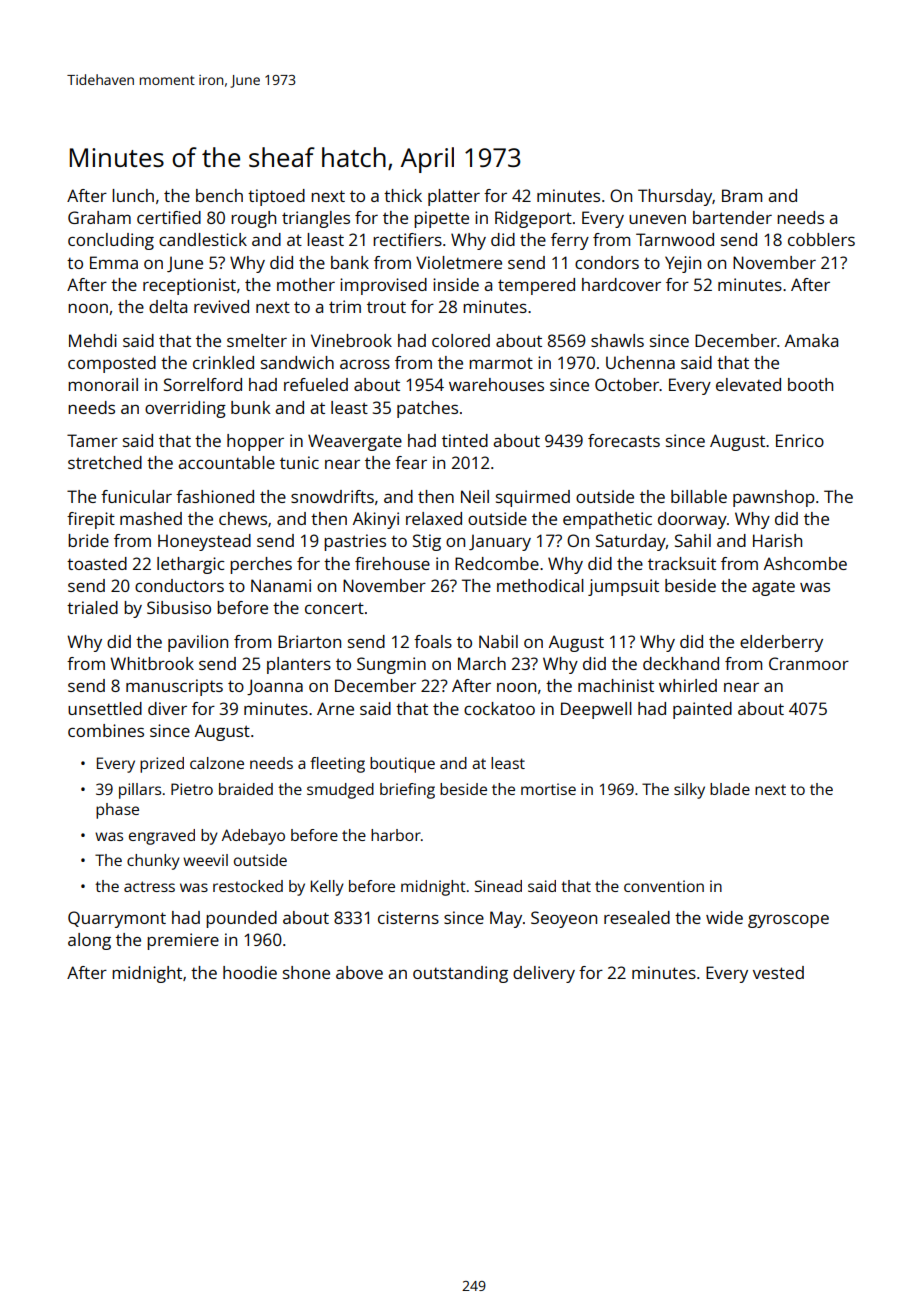 Image resolution: width=924 pixels, height=1314 pixels. Describe the element at coordinates (93, 340) in the image. I see `Mehdi` at that location.
